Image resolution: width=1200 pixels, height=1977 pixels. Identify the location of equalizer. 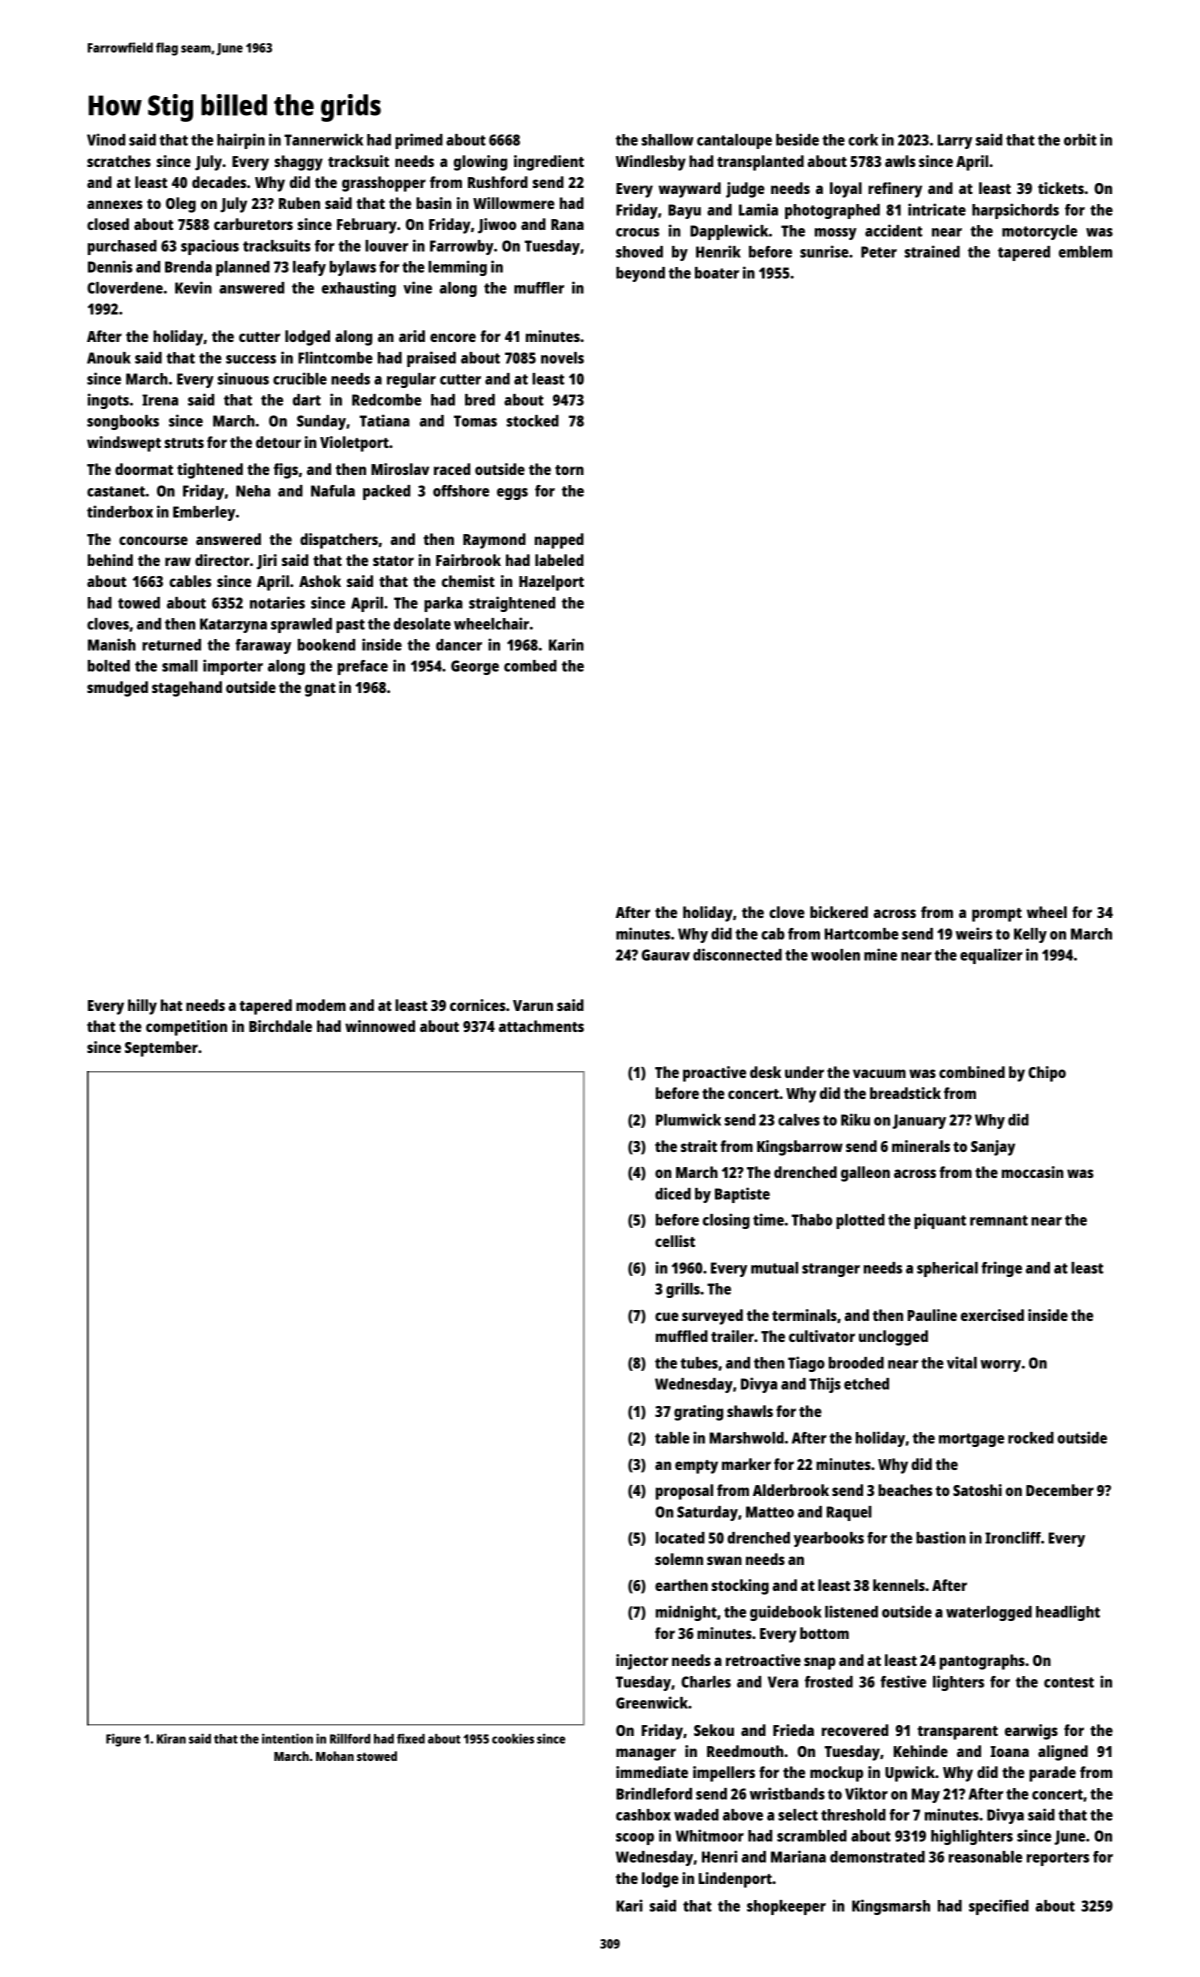
(991, 956).
